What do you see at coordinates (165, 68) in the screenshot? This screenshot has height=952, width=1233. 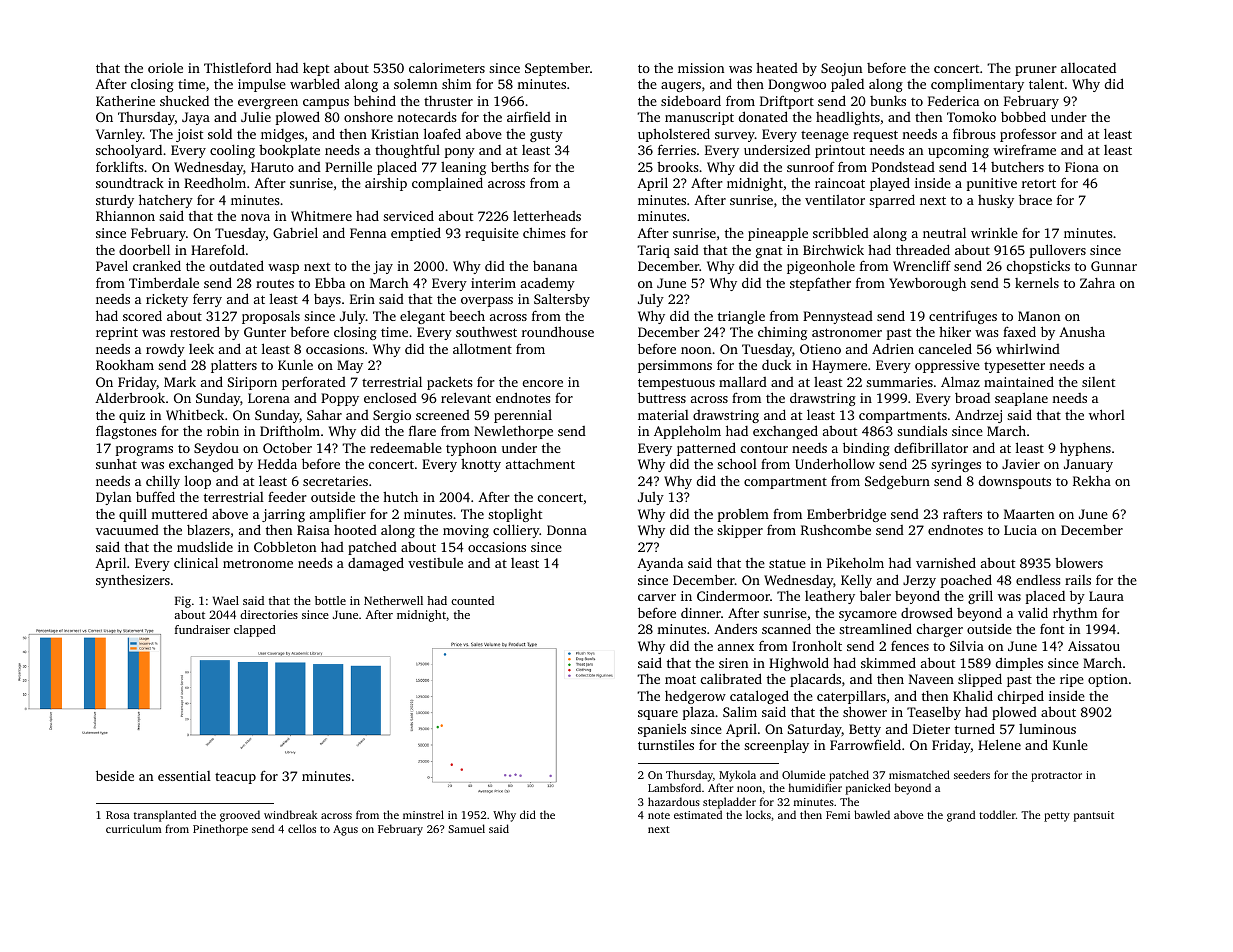 I see `oriole` at bounding box center [165, 68].
